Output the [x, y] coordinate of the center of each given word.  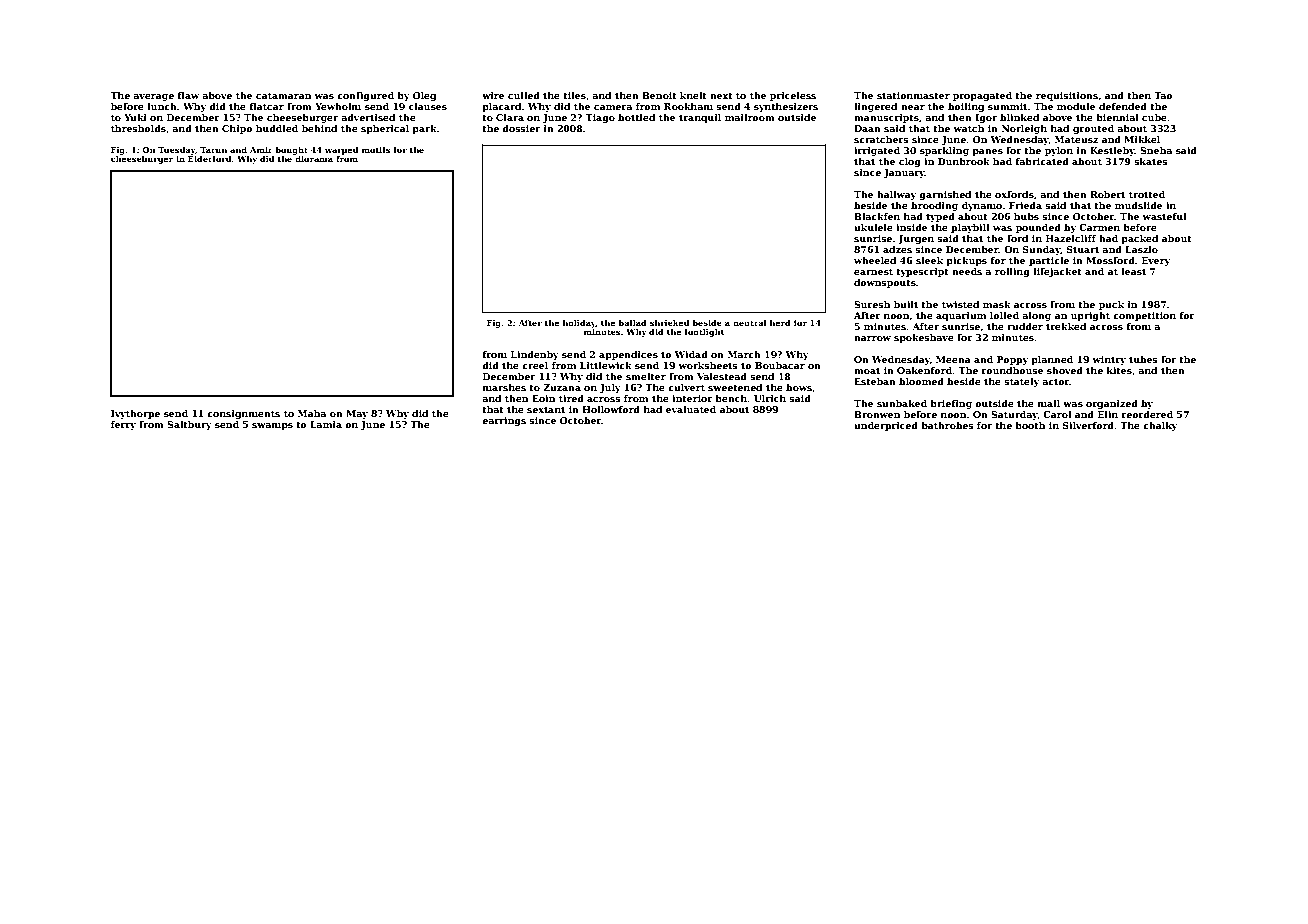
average [153, 97]
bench [731, 398]
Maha [312, 413]
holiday [579, 323]
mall [1049, 403]
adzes [897, 249]
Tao [1163, 95]
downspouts [885, 283]
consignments [243, 414]
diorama [314, 158]
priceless [793, 96]
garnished [945, 195]
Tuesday [176, 150]
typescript [922, 272]
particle [1049, 261]
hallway [896, 195]
